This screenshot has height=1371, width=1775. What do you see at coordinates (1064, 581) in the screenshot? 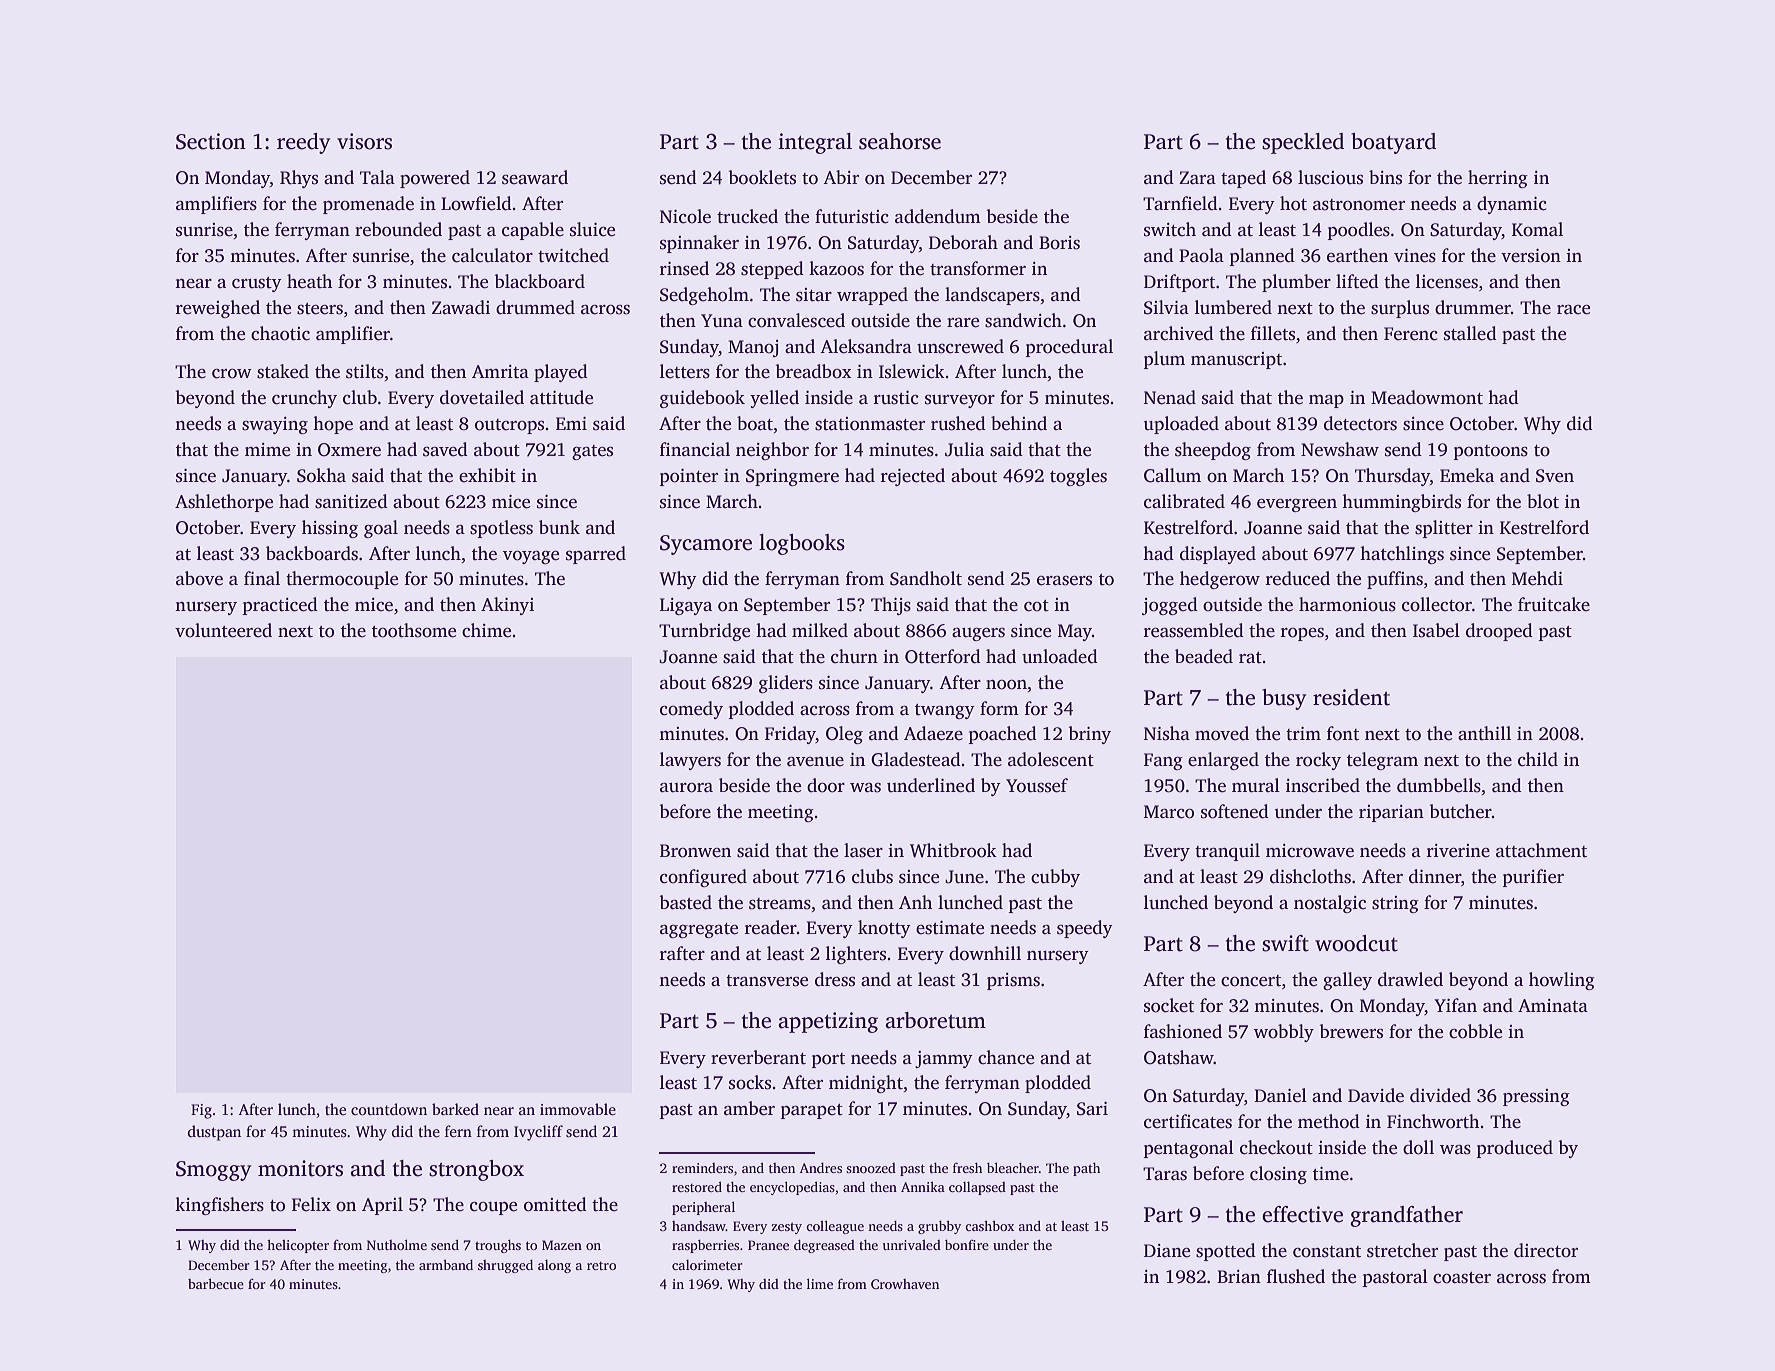
I see `erasers` at bounding box center [1064, 581].
